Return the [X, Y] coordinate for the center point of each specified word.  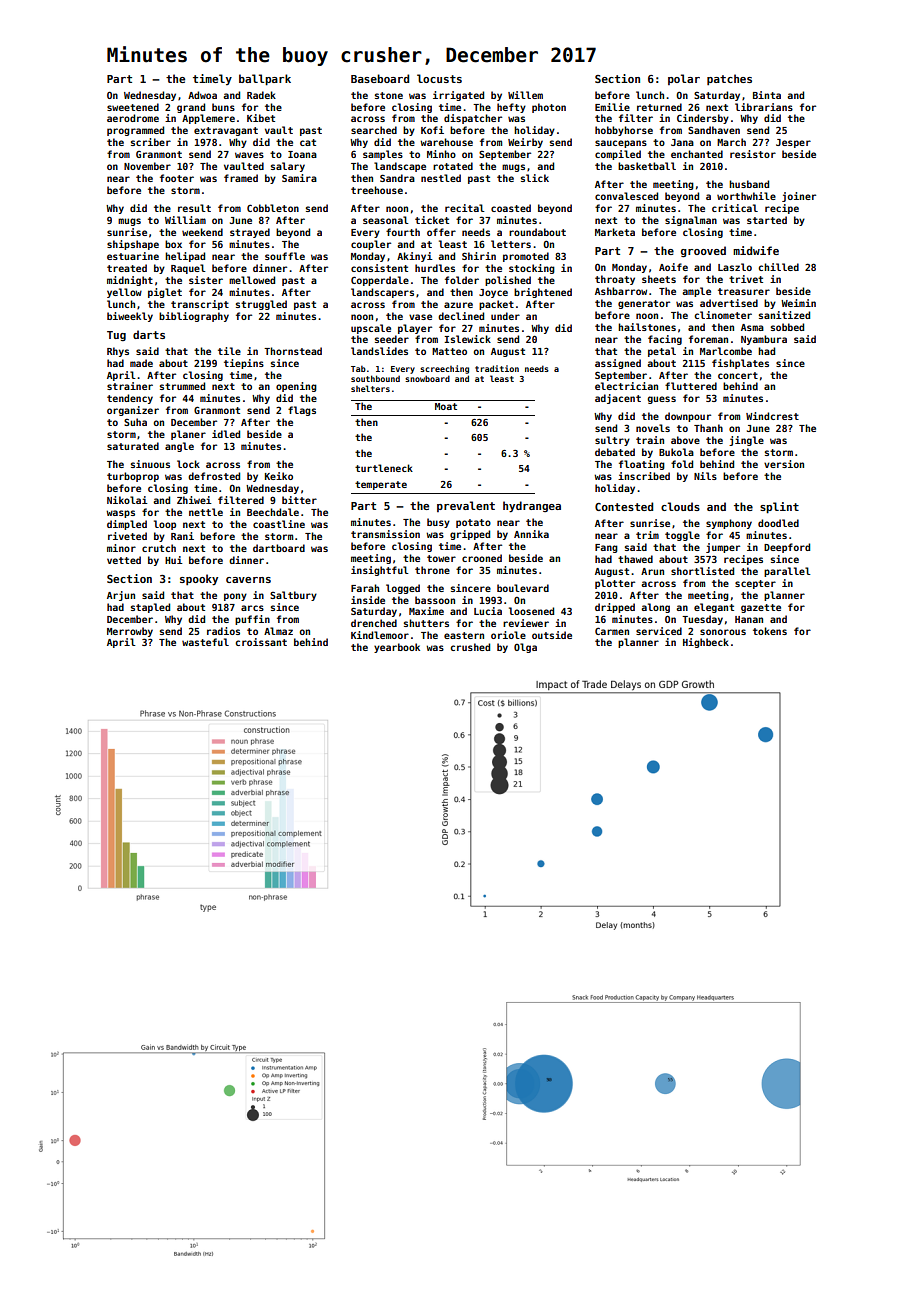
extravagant [226, 131]
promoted [526, 257]
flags [302, 411]
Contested [624, 506]
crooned [482, 558]
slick [535, 178]
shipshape [133, 245]
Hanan [749, 619]
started [767, 220]
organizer [133, 411]
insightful [380, 571]
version [784, 464]
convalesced [626, 196]
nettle [206, 512]
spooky [199, 580]
